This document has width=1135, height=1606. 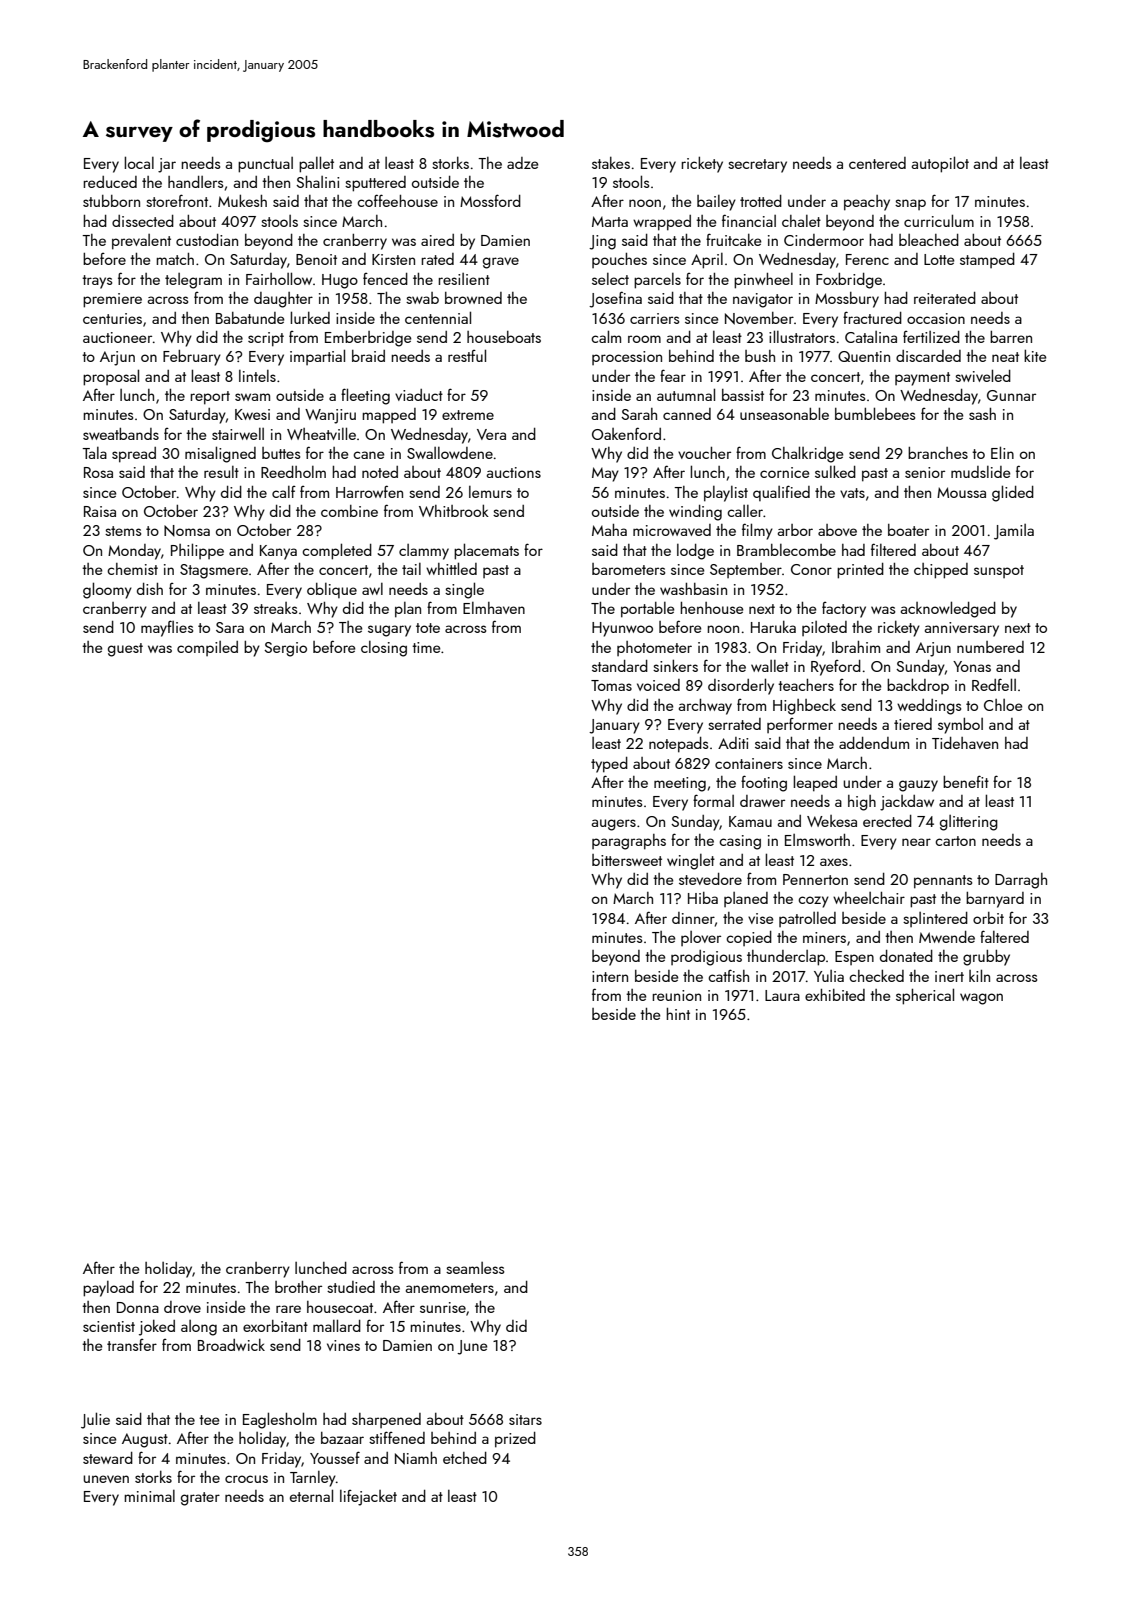 I want to click on brother, so click(x=298, y=1287).
